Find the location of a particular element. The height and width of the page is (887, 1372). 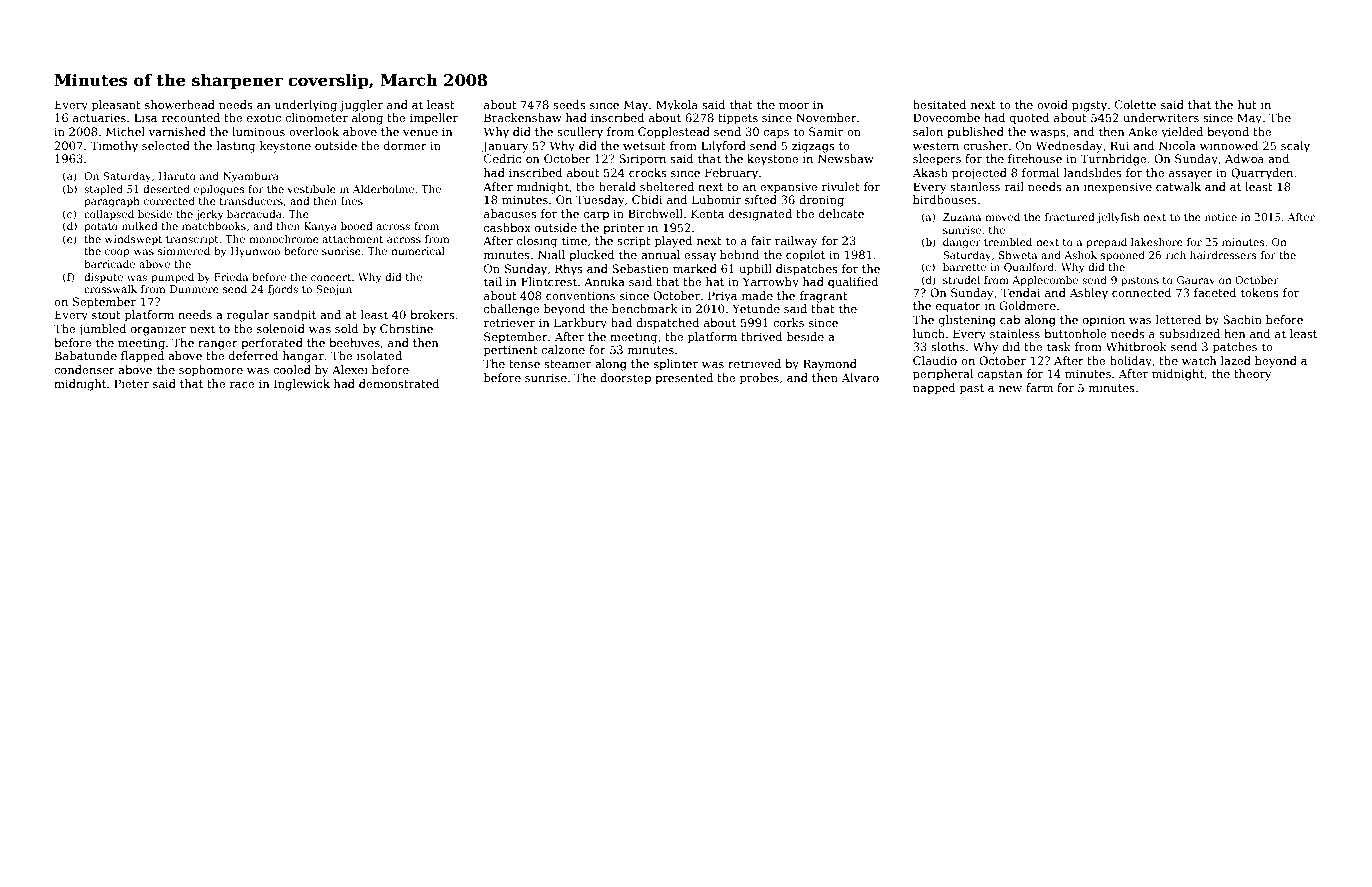

coop is located at coordinates (117, 253).
